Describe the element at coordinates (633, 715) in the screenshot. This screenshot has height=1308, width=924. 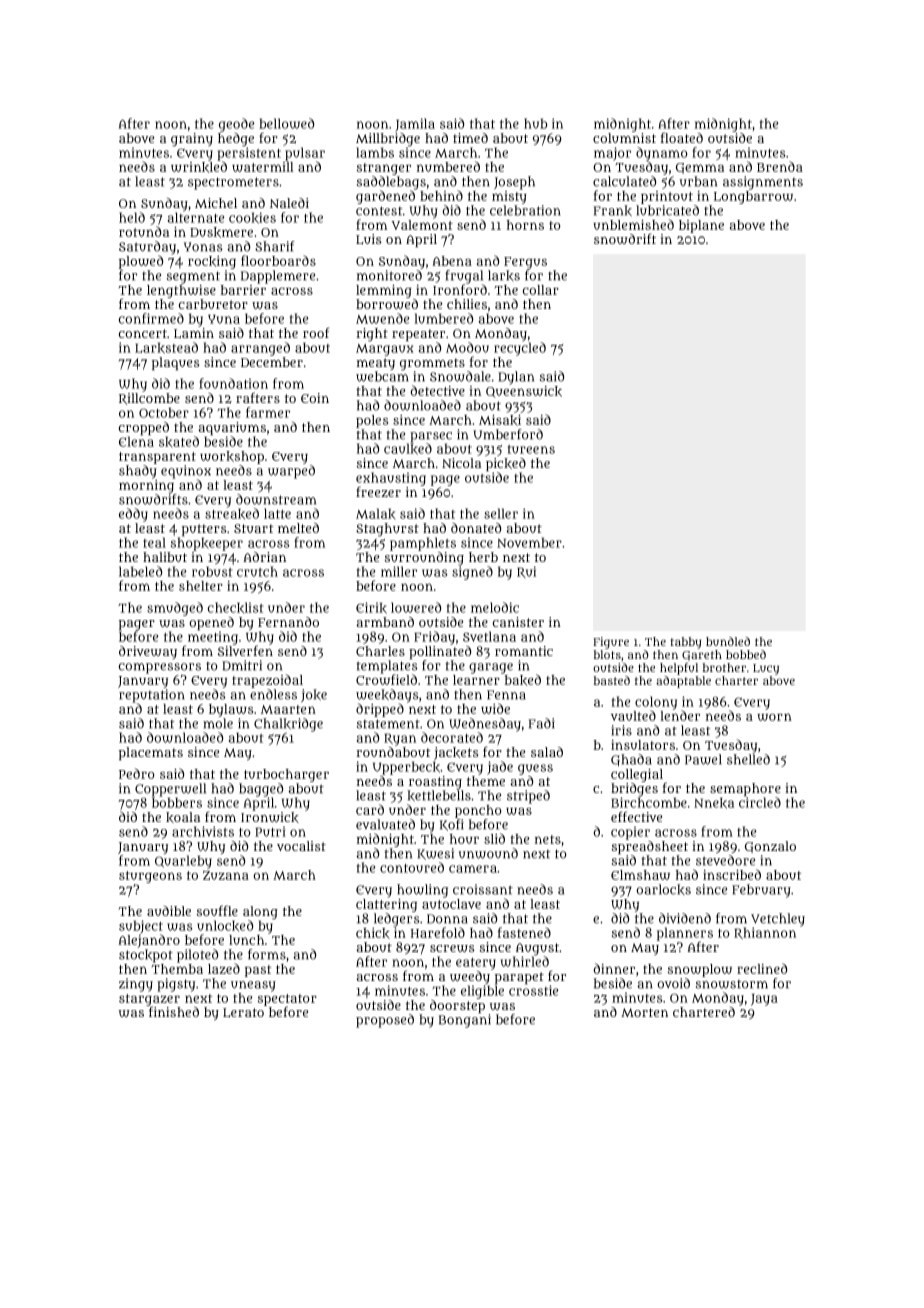
I see `vaulted` at that location.
